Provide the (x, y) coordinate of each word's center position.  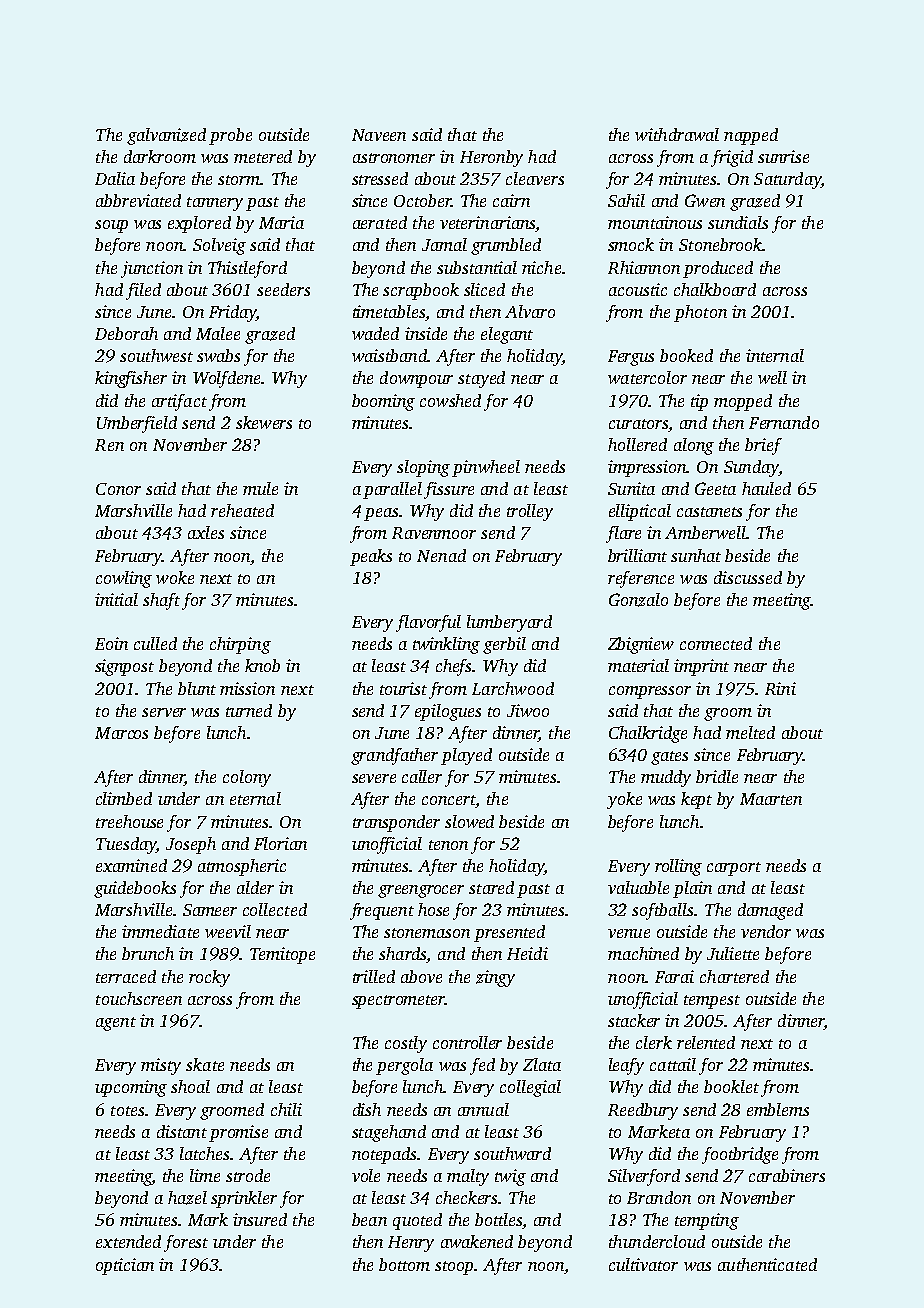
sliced (484, 289)
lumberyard (509, 623)
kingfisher (131, 379)
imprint (701, 667)
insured (260, 1219)
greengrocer (421, 891)
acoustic (638, 289)
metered (263, 156)
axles (206, 532)
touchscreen (139, 998)
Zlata (542, 1064)
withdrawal (677, 134)
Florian (280, 843)
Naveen (379, 135)
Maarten (771, 799)
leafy (626, 1066)
